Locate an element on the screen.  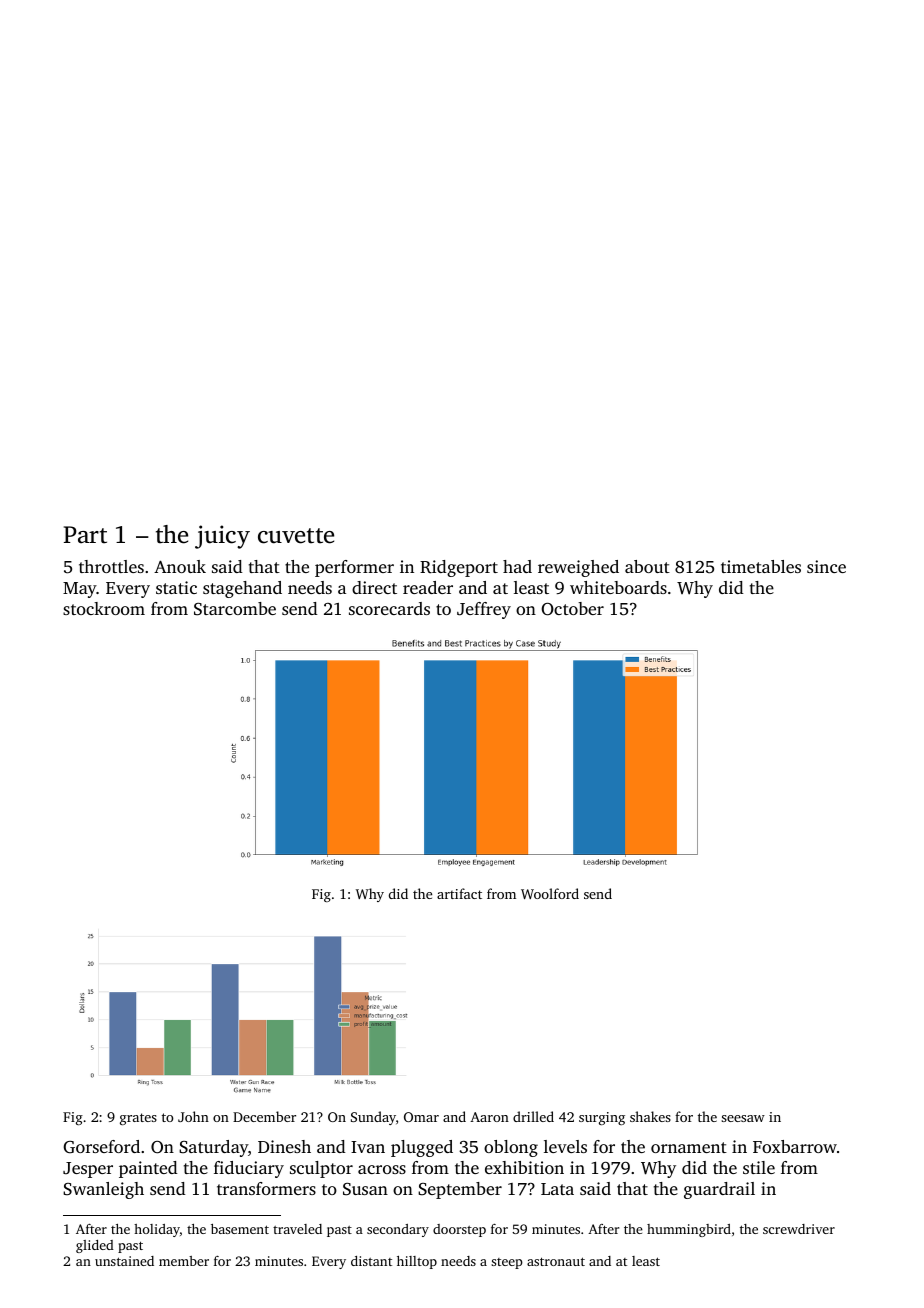
basement is located at coordinates (240, 1229).
